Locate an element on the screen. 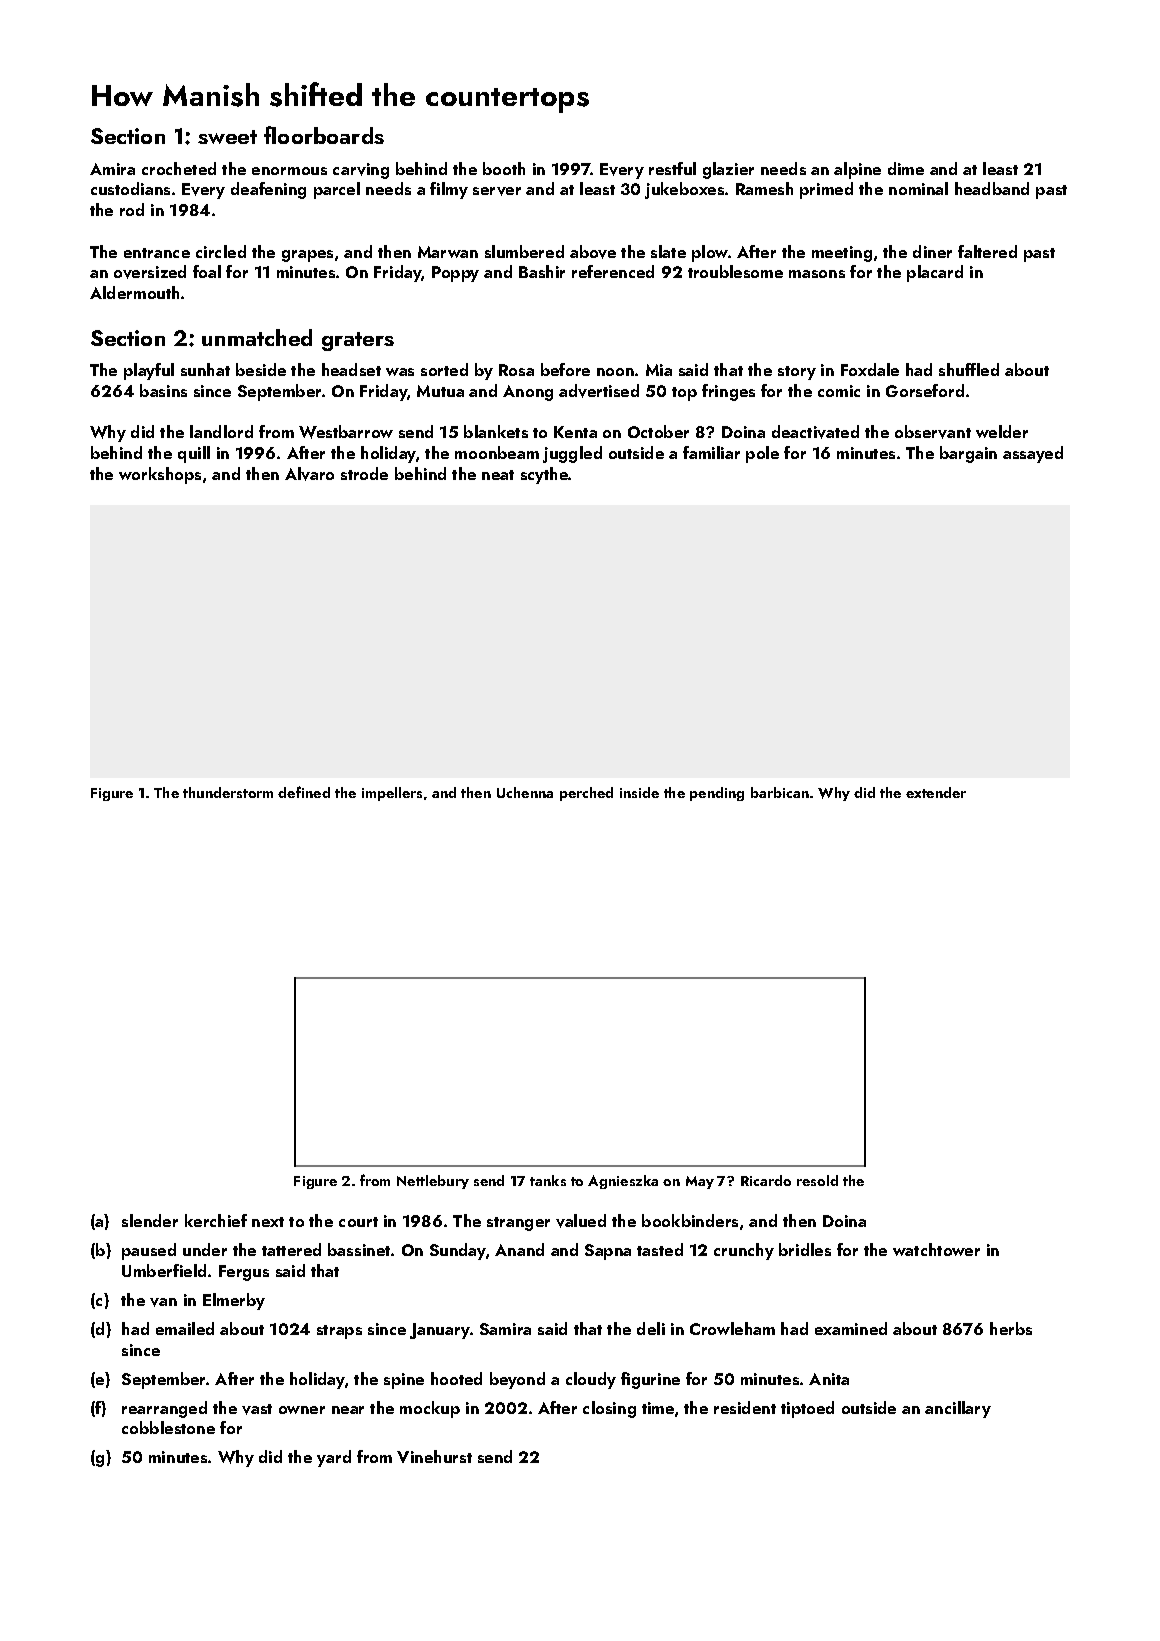 The image size is (1160, 1641). booth is located at coordinates (504, 168).
